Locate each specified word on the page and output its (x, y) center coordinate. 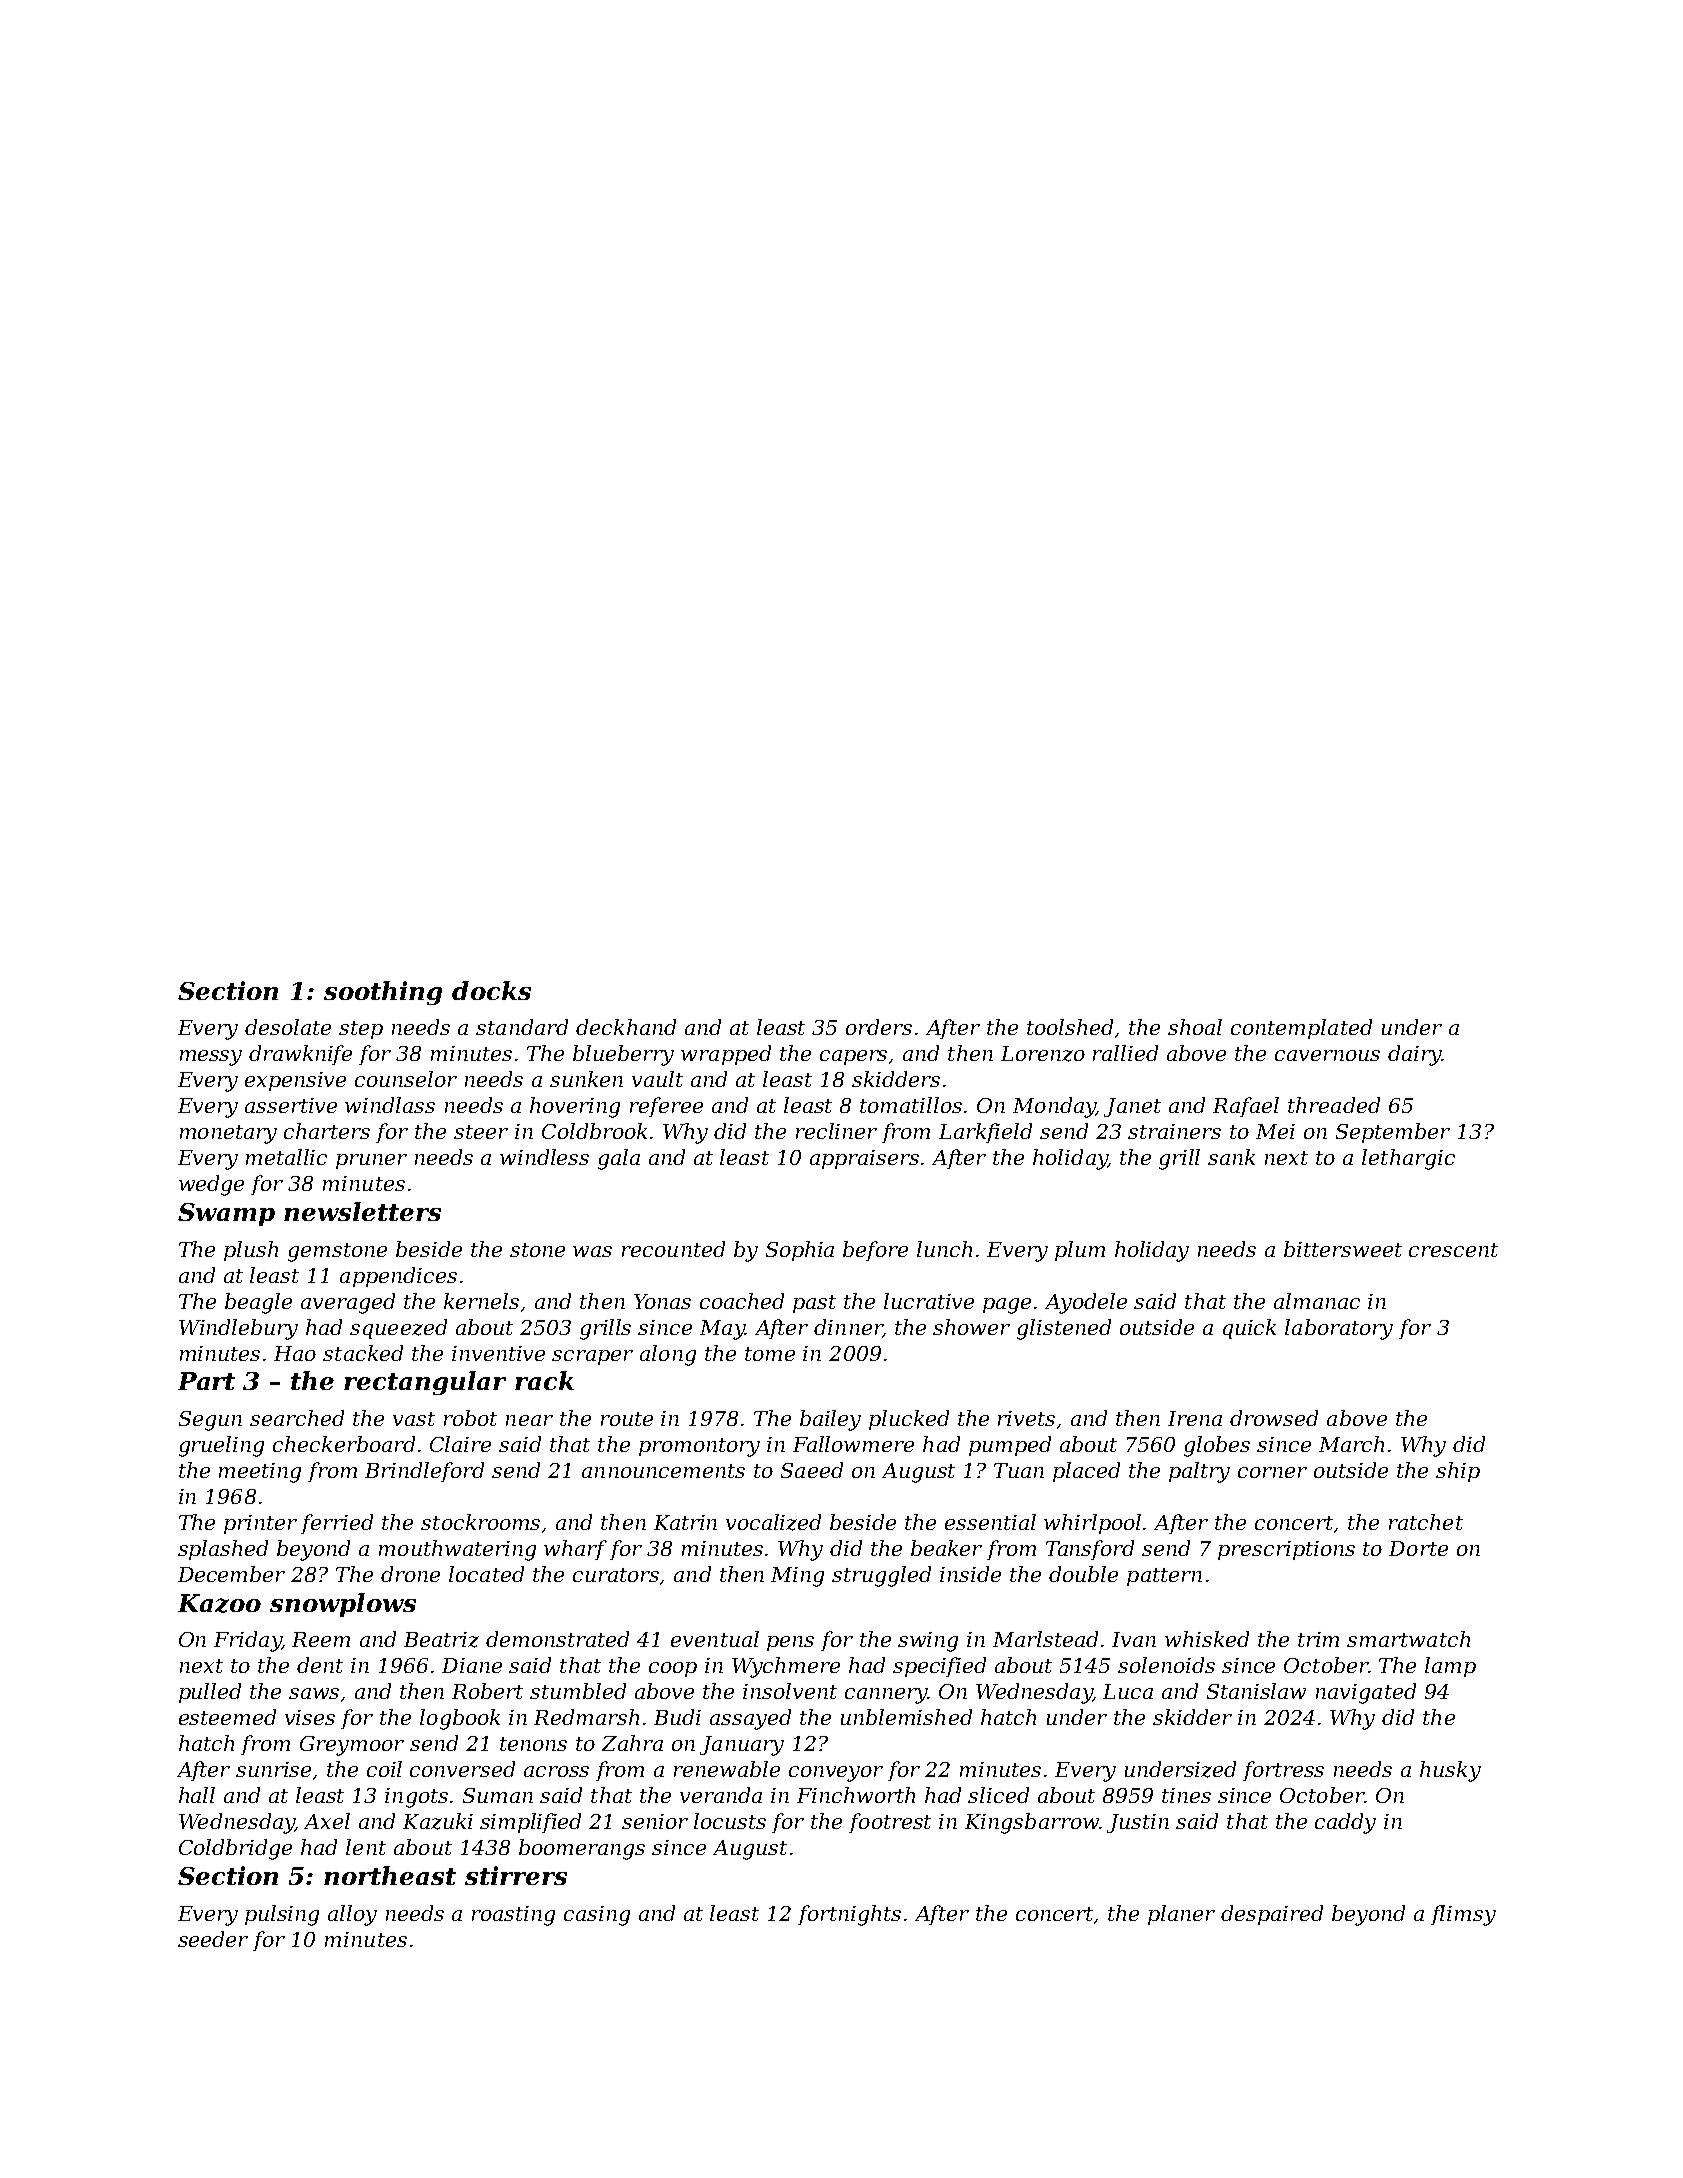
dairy (1414, 1055)
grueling (221, 1446)
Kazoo (219, 1603)
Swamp (226, 1214)
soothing (383, 993)
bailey (830, 1420)
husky (1450, 1771)
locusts (730, 1821)
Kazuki (438, 1821)
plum (1080, 1251)
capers (853, 1057)
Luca (1128, 1691)
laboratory (1339, 1329)
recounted (673, 1249)
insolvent (790, 1691)
